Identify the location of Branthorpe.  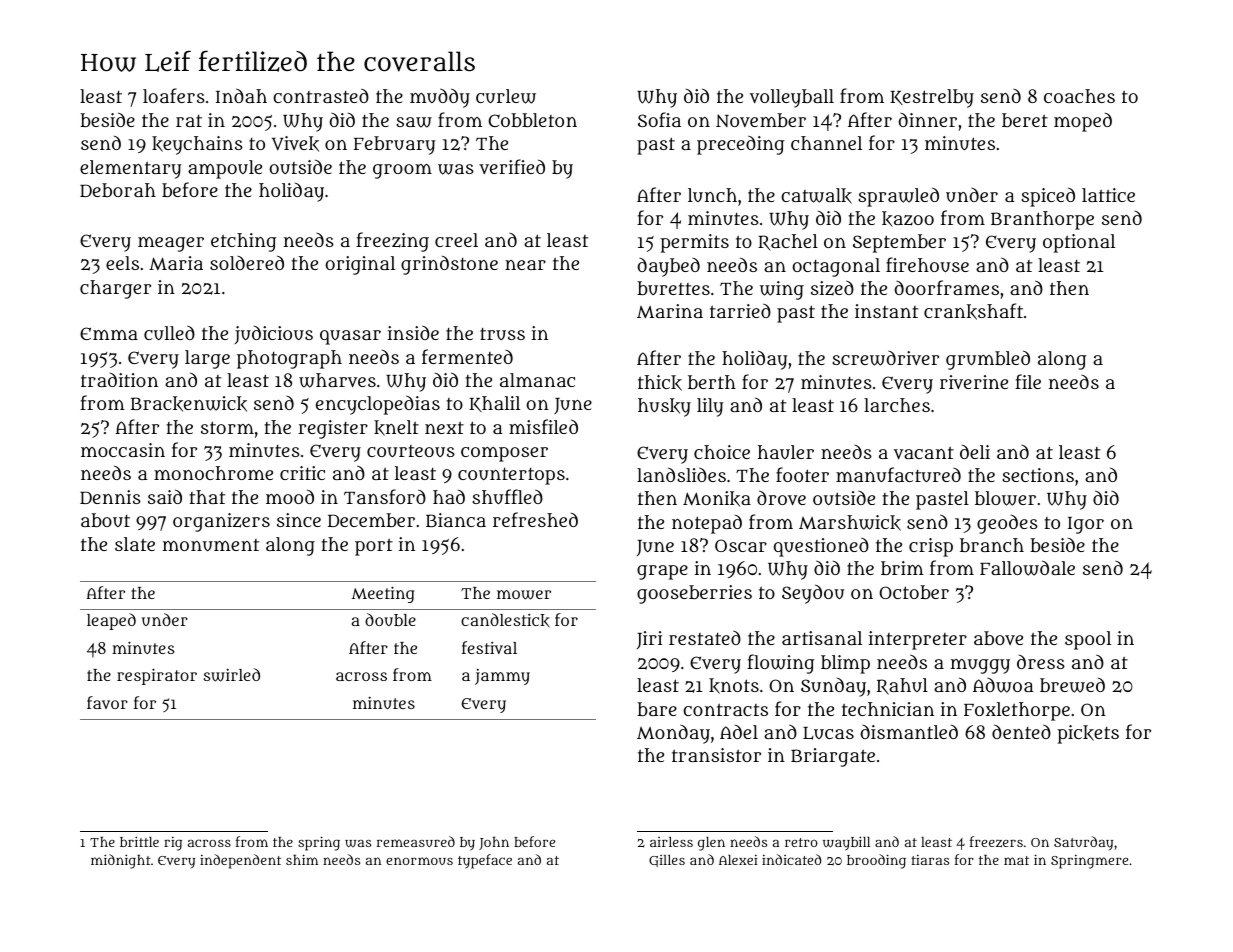
(1042, 220).
